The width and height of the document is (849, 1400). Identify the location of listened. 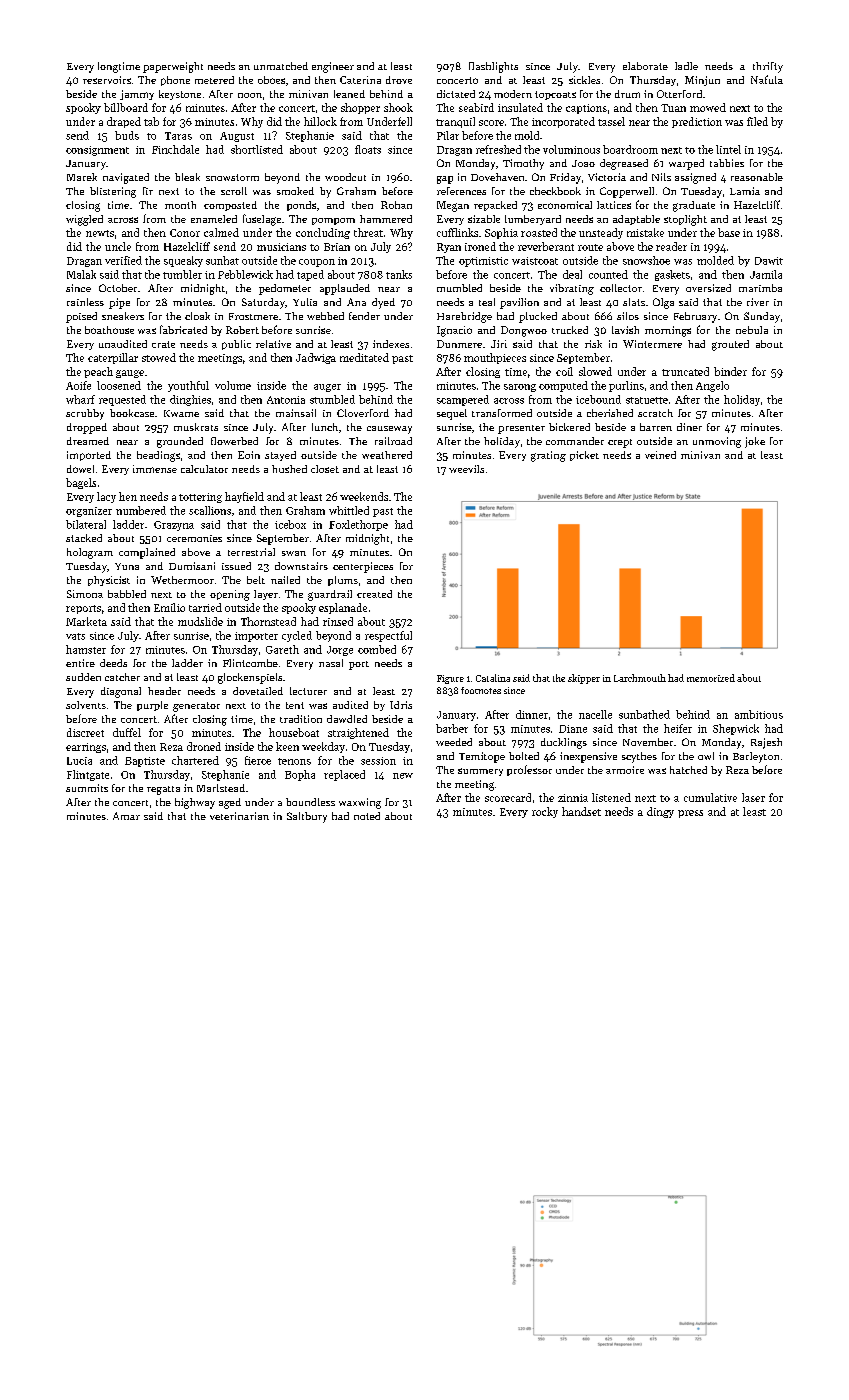
(611, 797).
